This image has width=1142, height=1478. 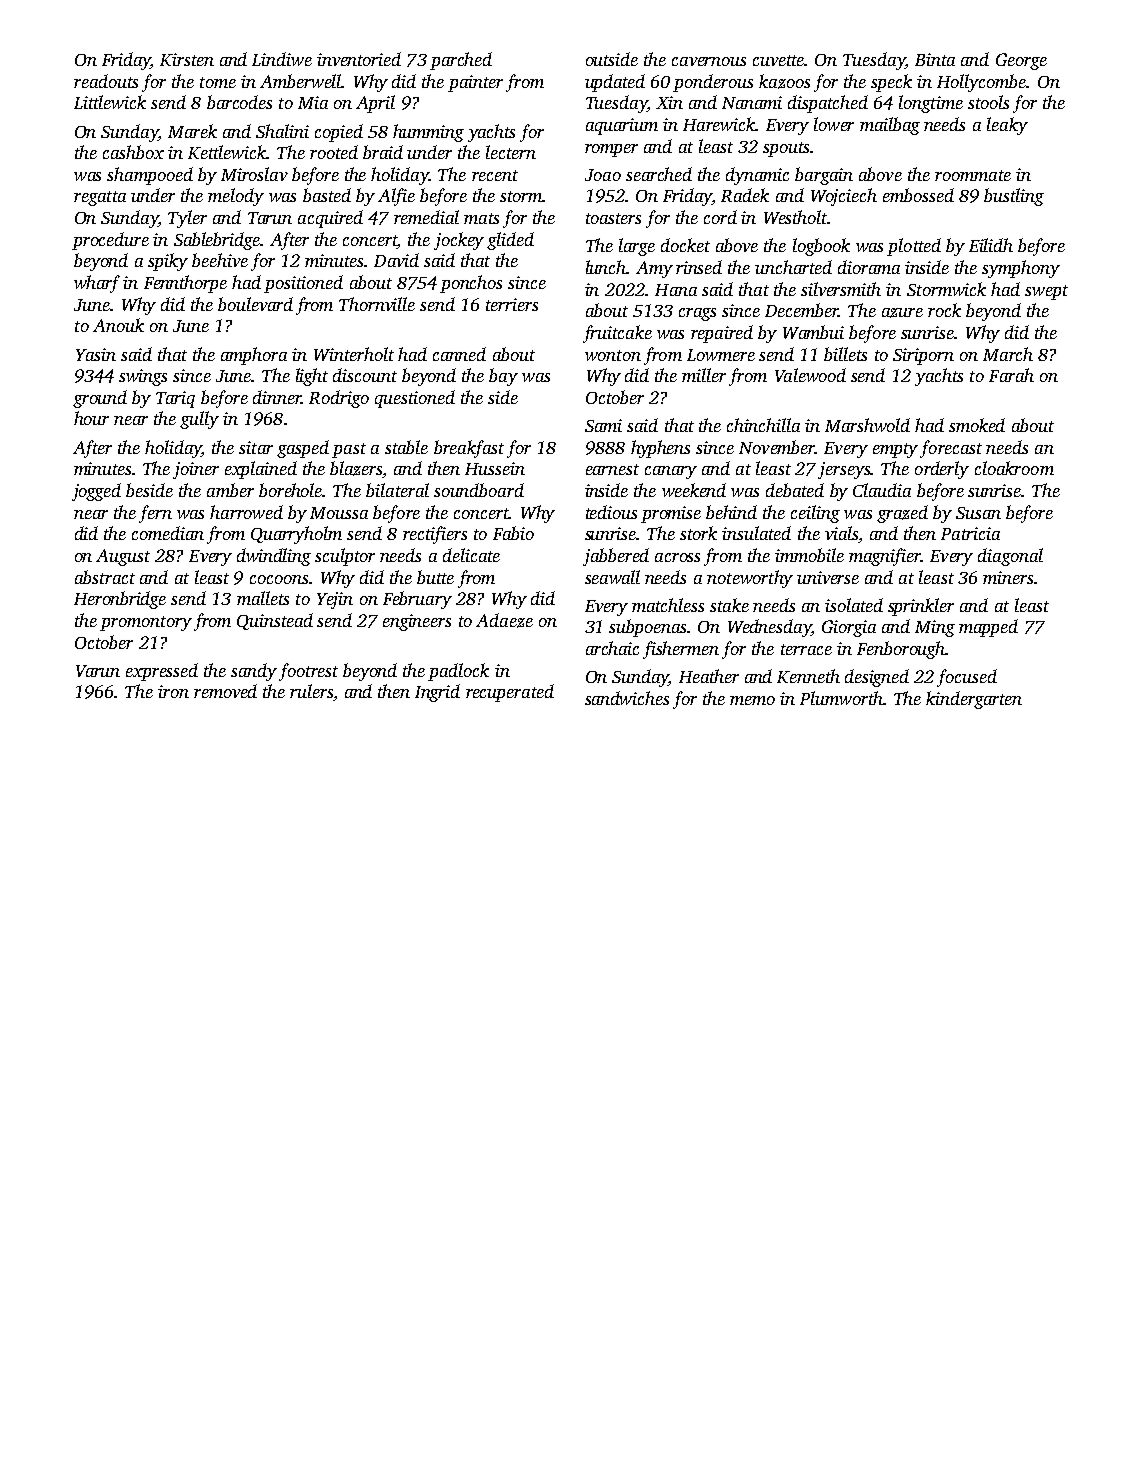 What do you see at coordinates (312, 377) in the image?
I see `light` at bounding box center [312, 377].
